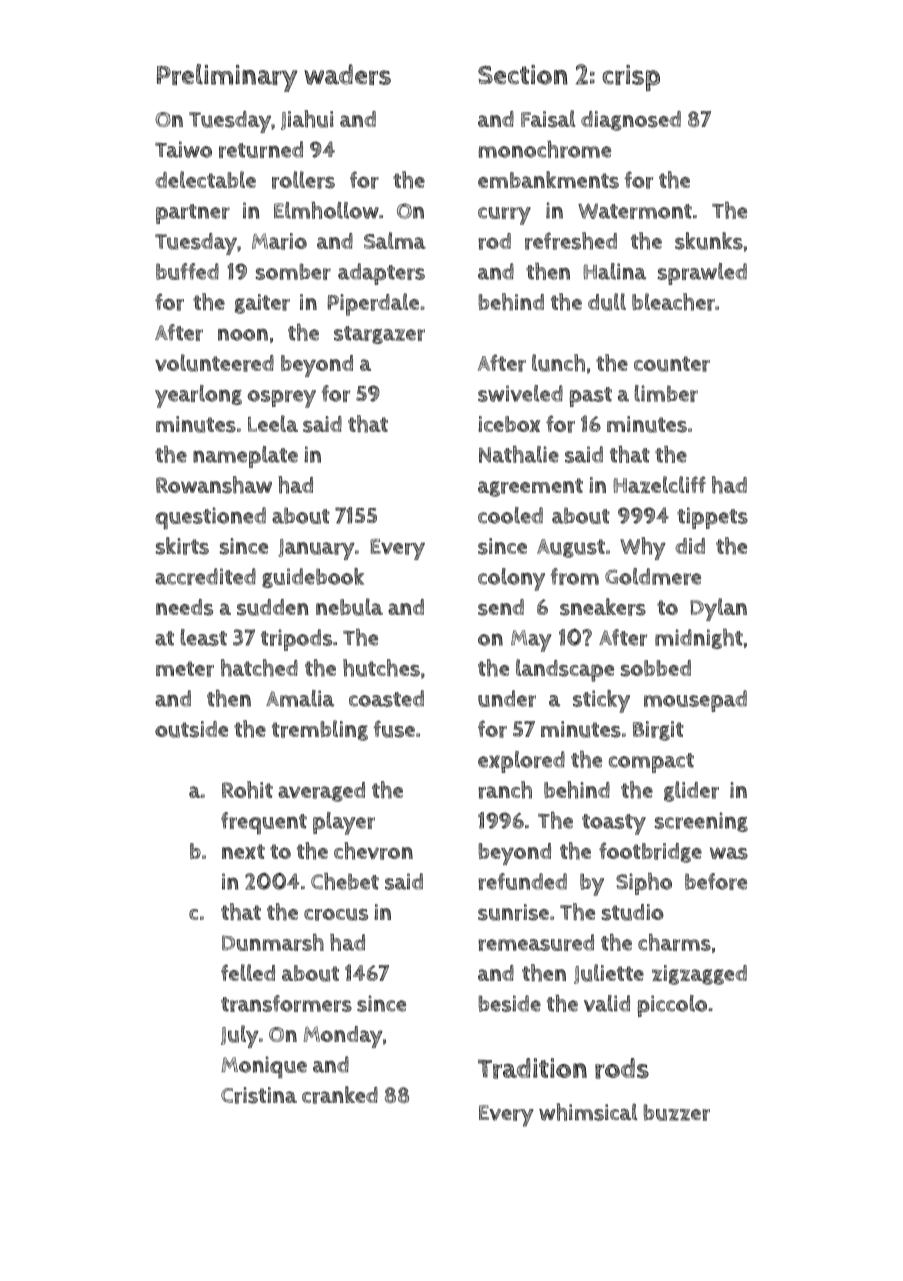  Describe the element at coordinates (513, 912) in the image. I see `sunrise` at that location.
